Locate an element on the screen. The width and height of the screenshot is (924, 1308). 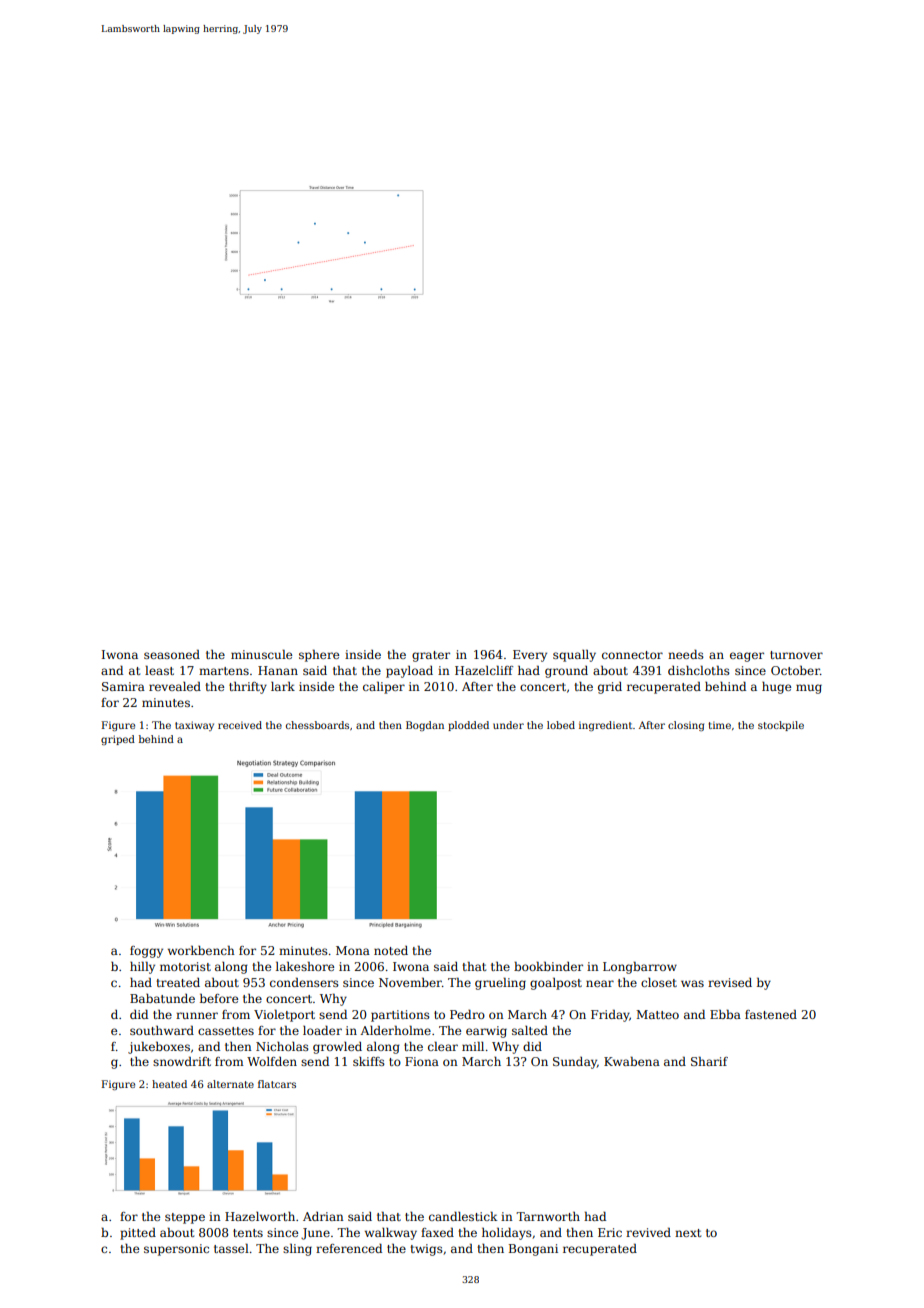
pitted is located at coordinates (138, 1234).
